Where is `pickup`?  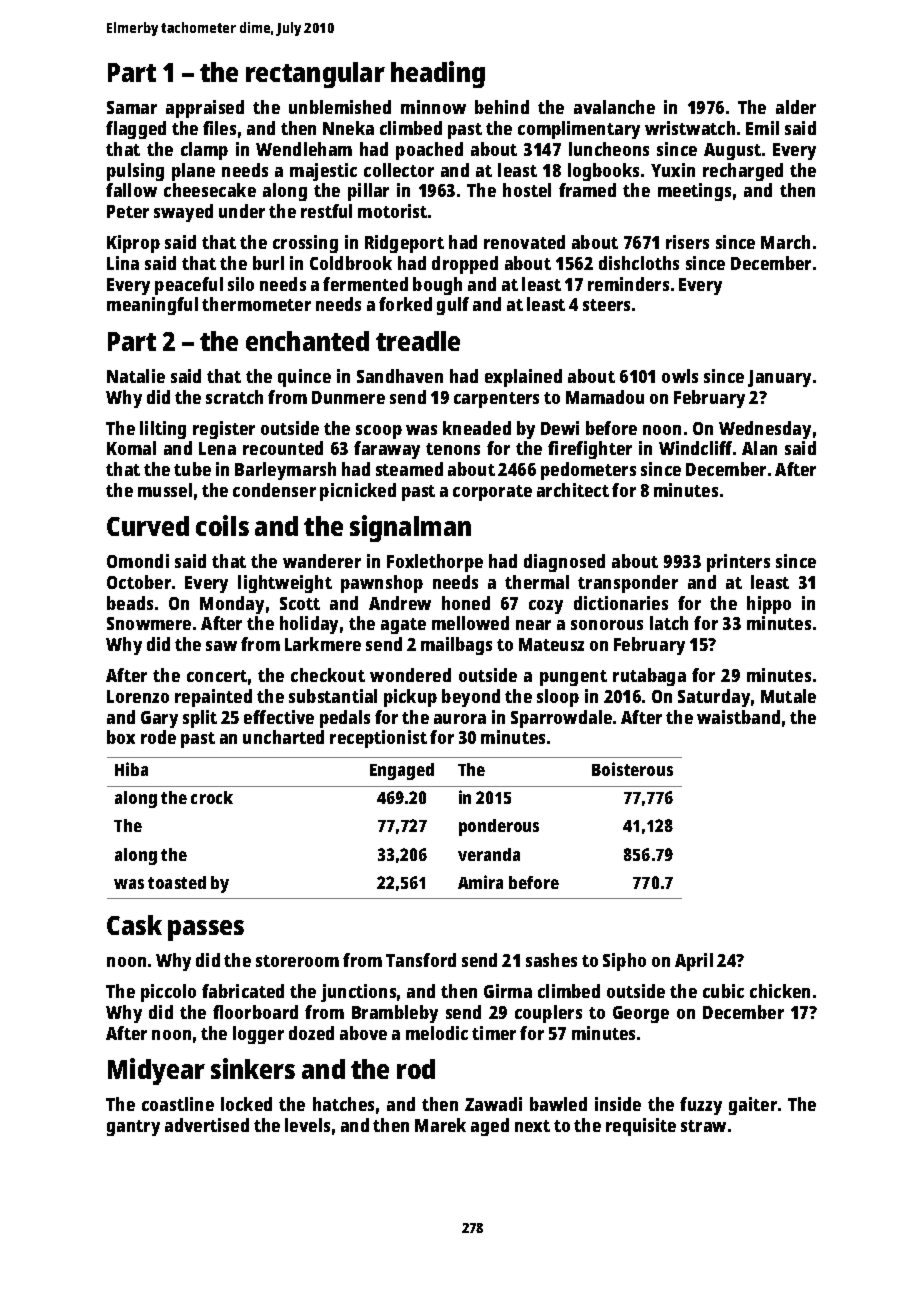
pickup is located at coordinates (410, 698).
